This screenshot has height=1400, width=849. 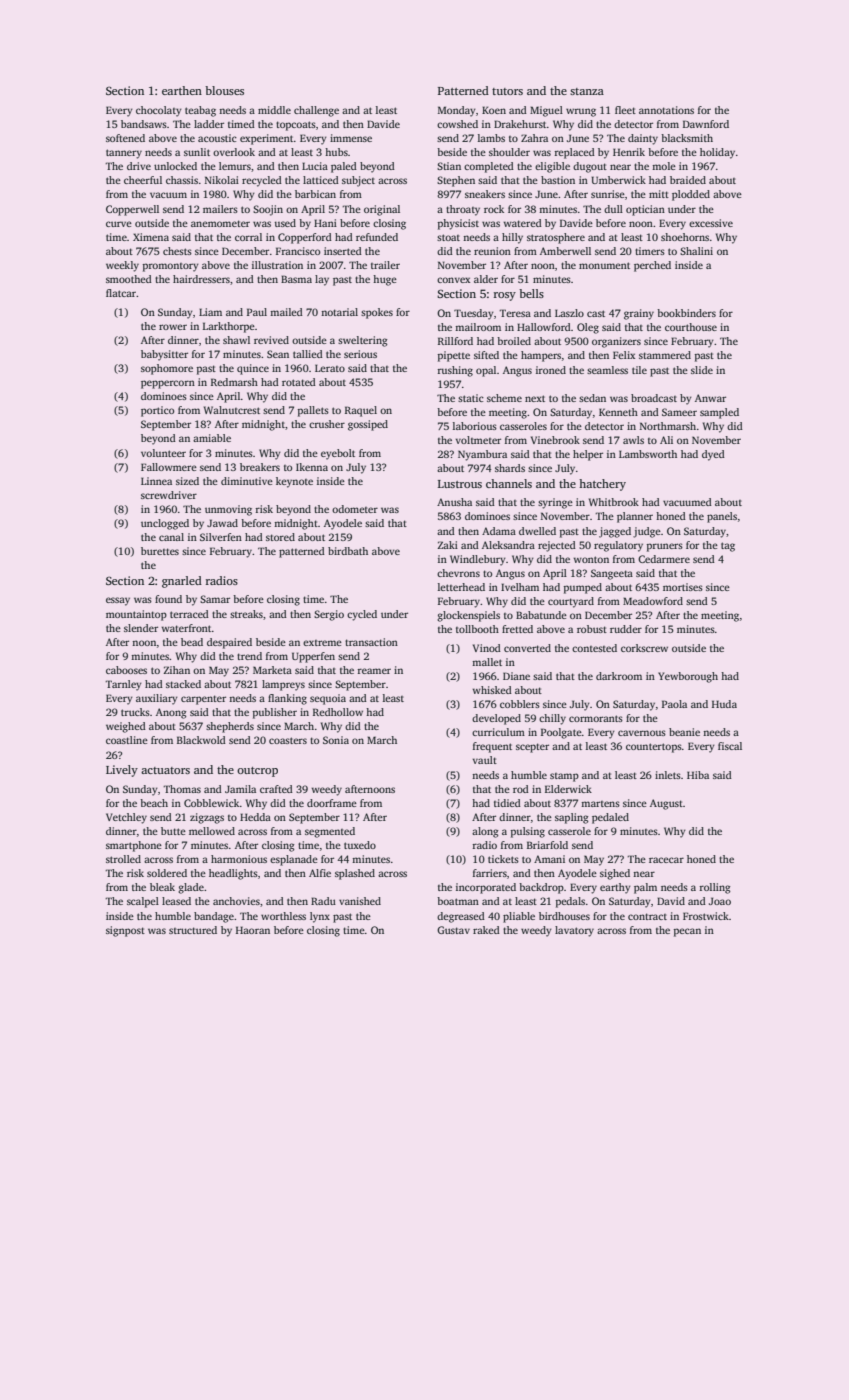 What do you see at coordinates (645, 888) in the screenshot?
I see `palm` at bounding box center [645, 888].
